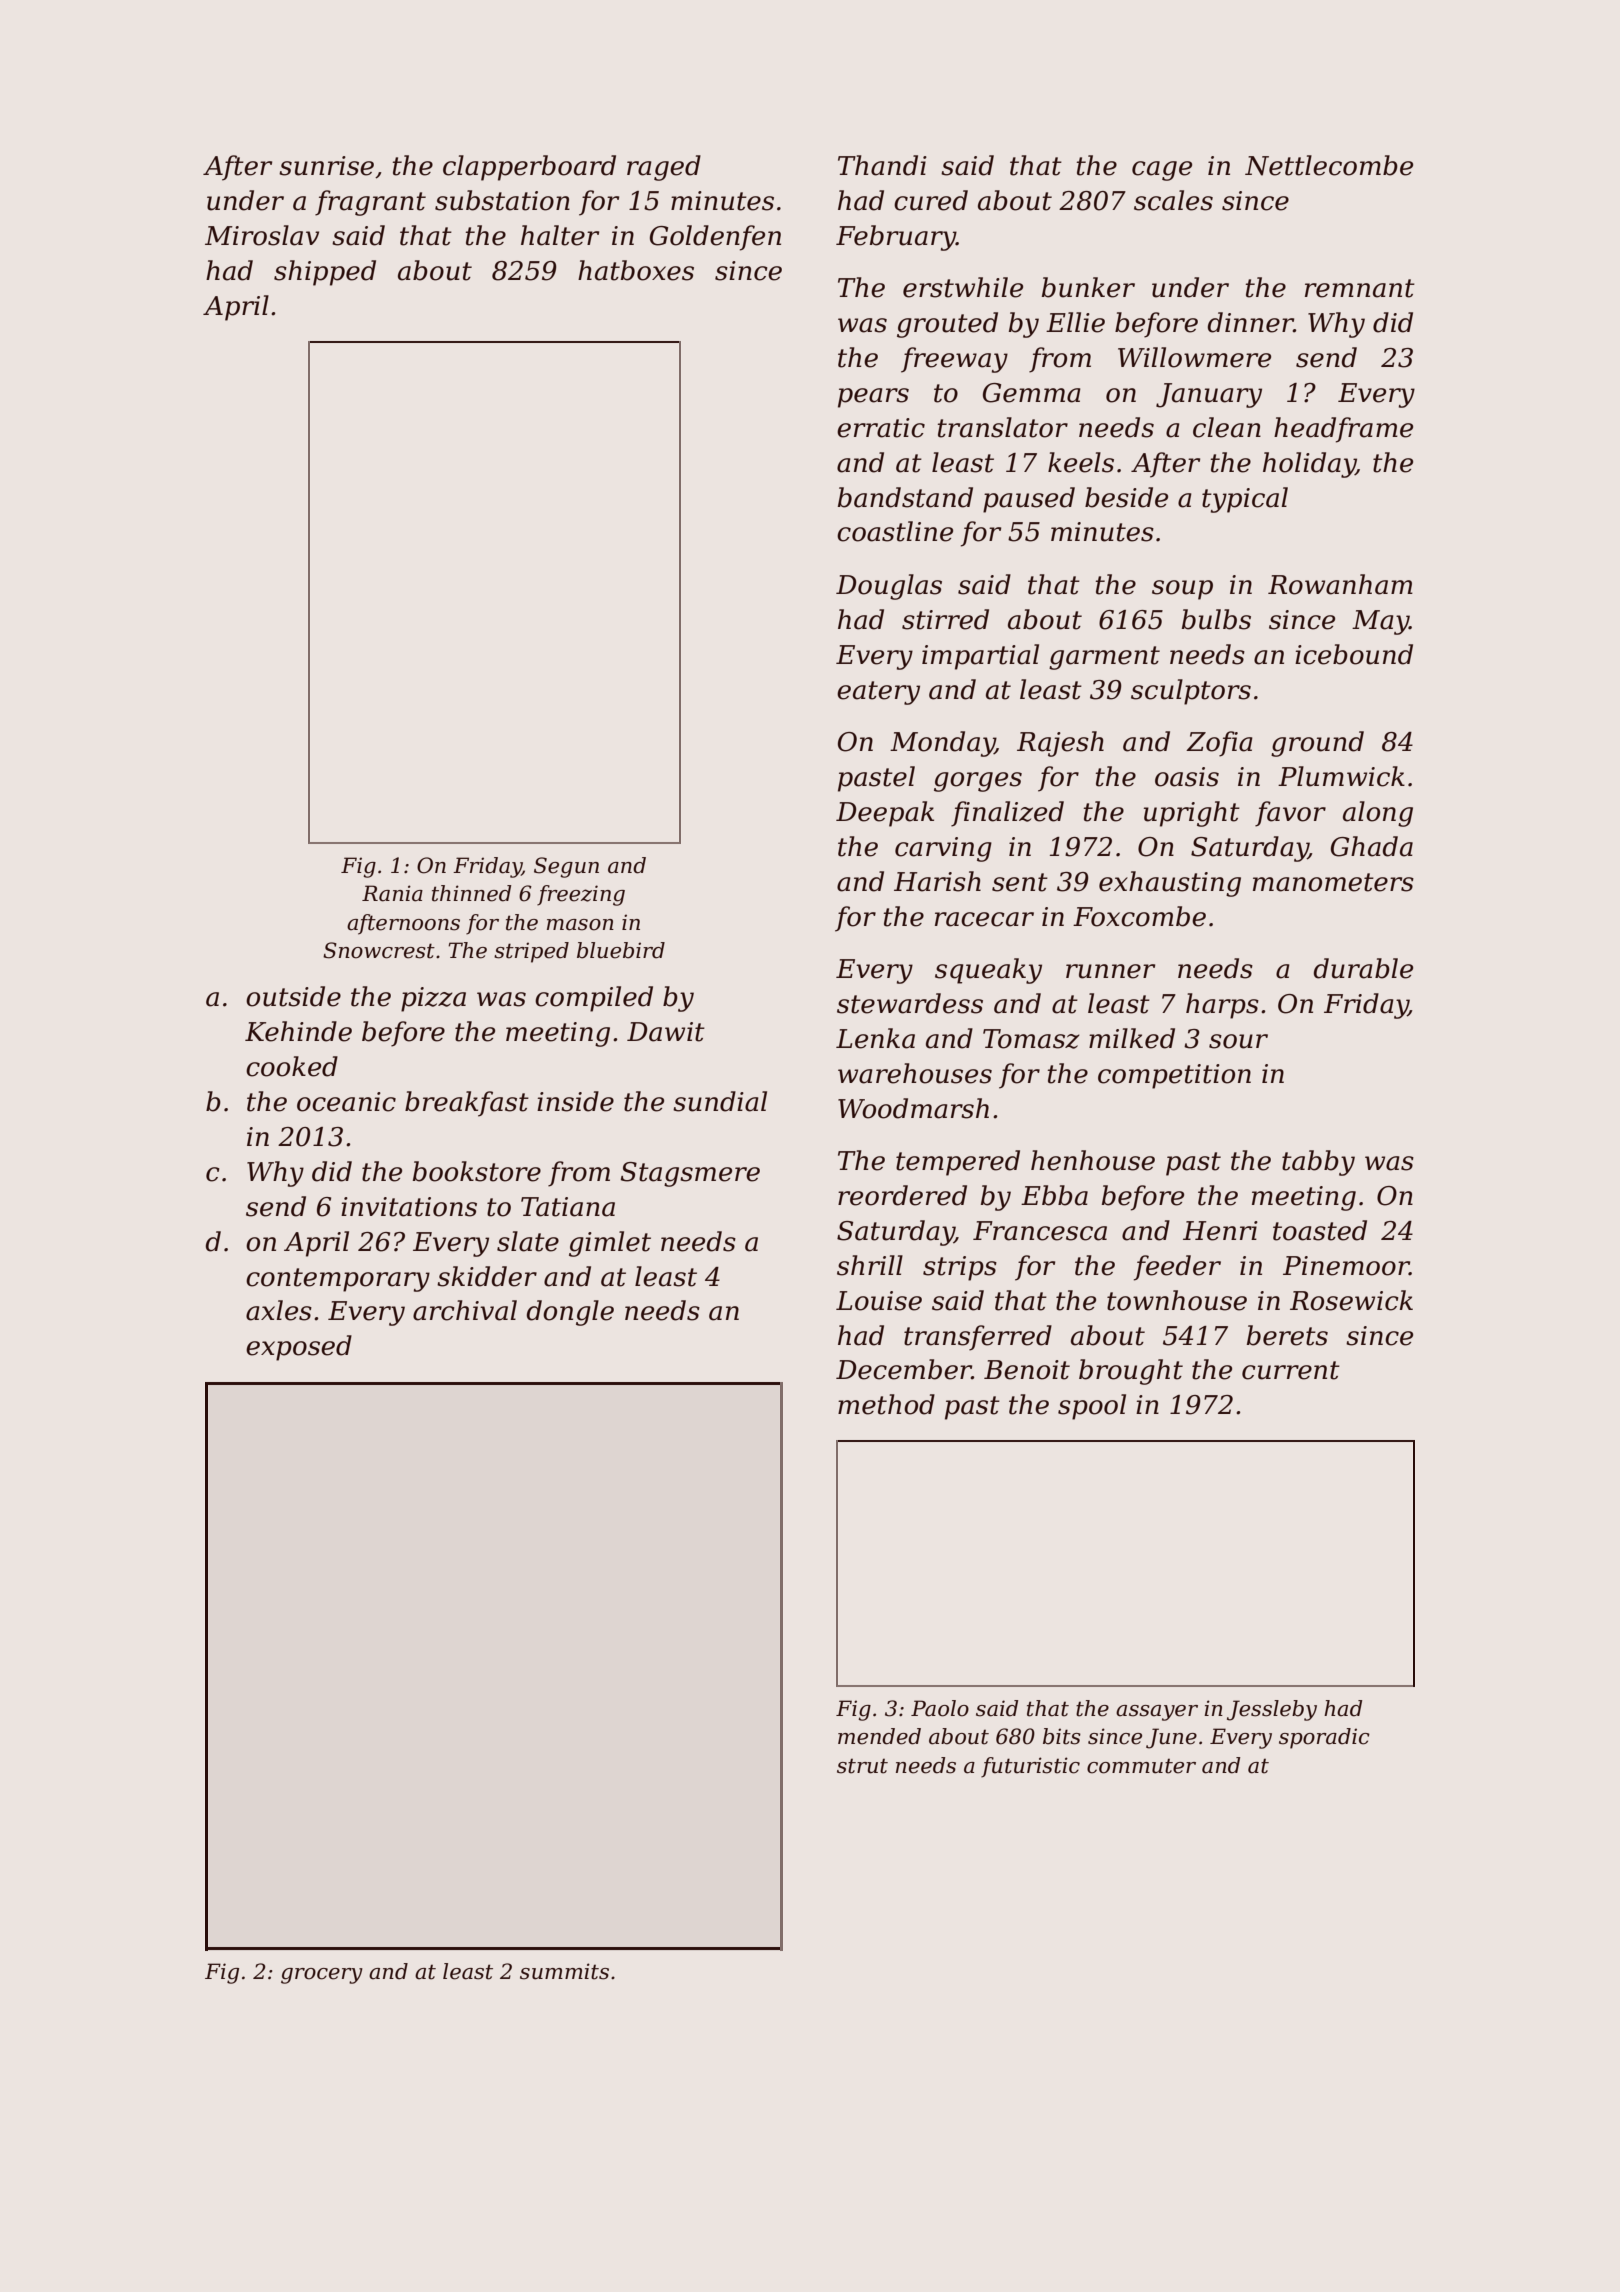 The width and height of the page is (1620, 2292). What do you see at coordinates (392, 893) in the page?
I see `Rania` at bounding box center [392, 893].
